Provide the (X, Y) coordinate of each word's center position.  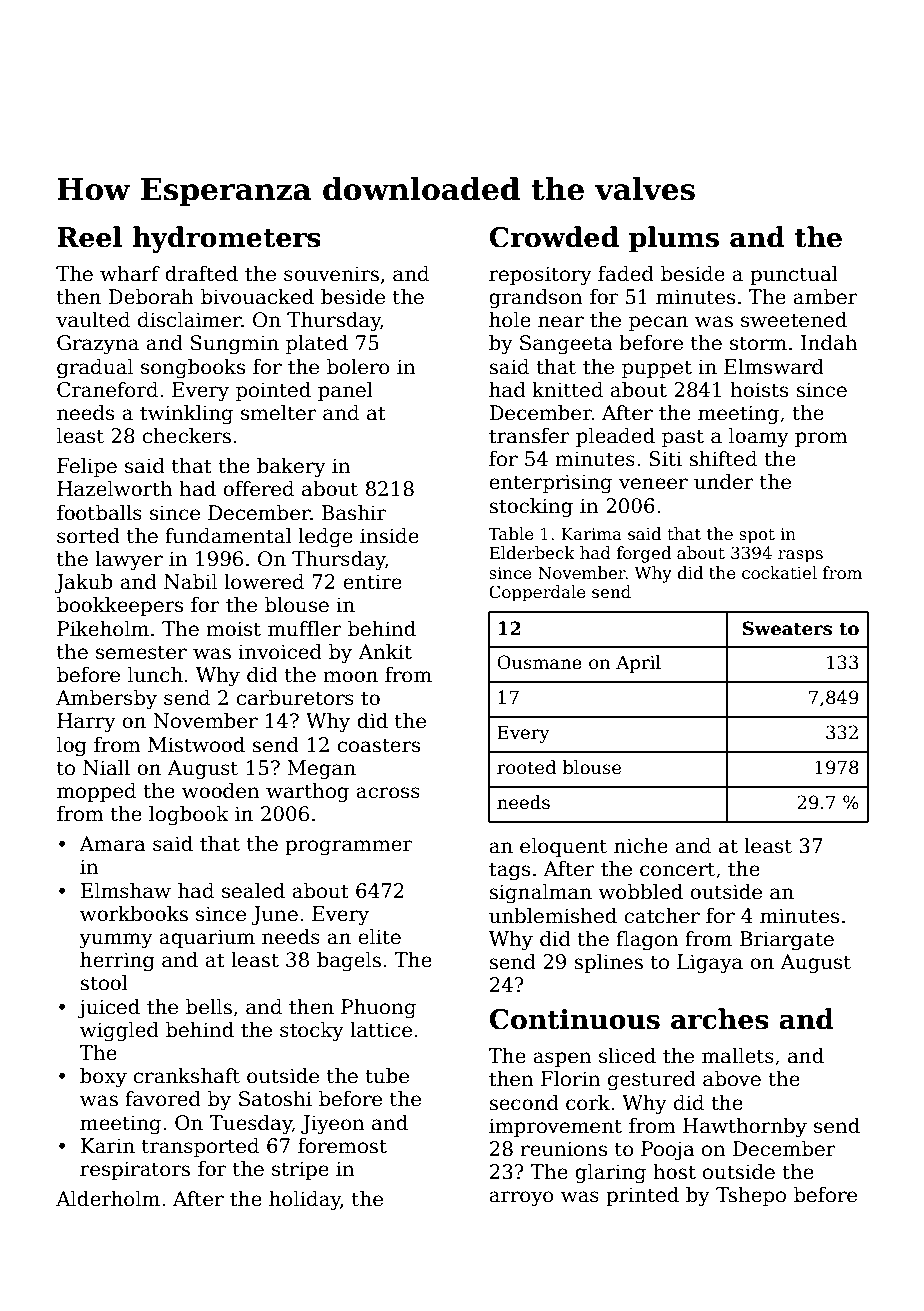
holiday (305, 1201)
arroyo (521, 1199)
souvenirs (331, 274)
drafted (201, 274)
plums (674, 239)
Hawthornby (745, 1128)
